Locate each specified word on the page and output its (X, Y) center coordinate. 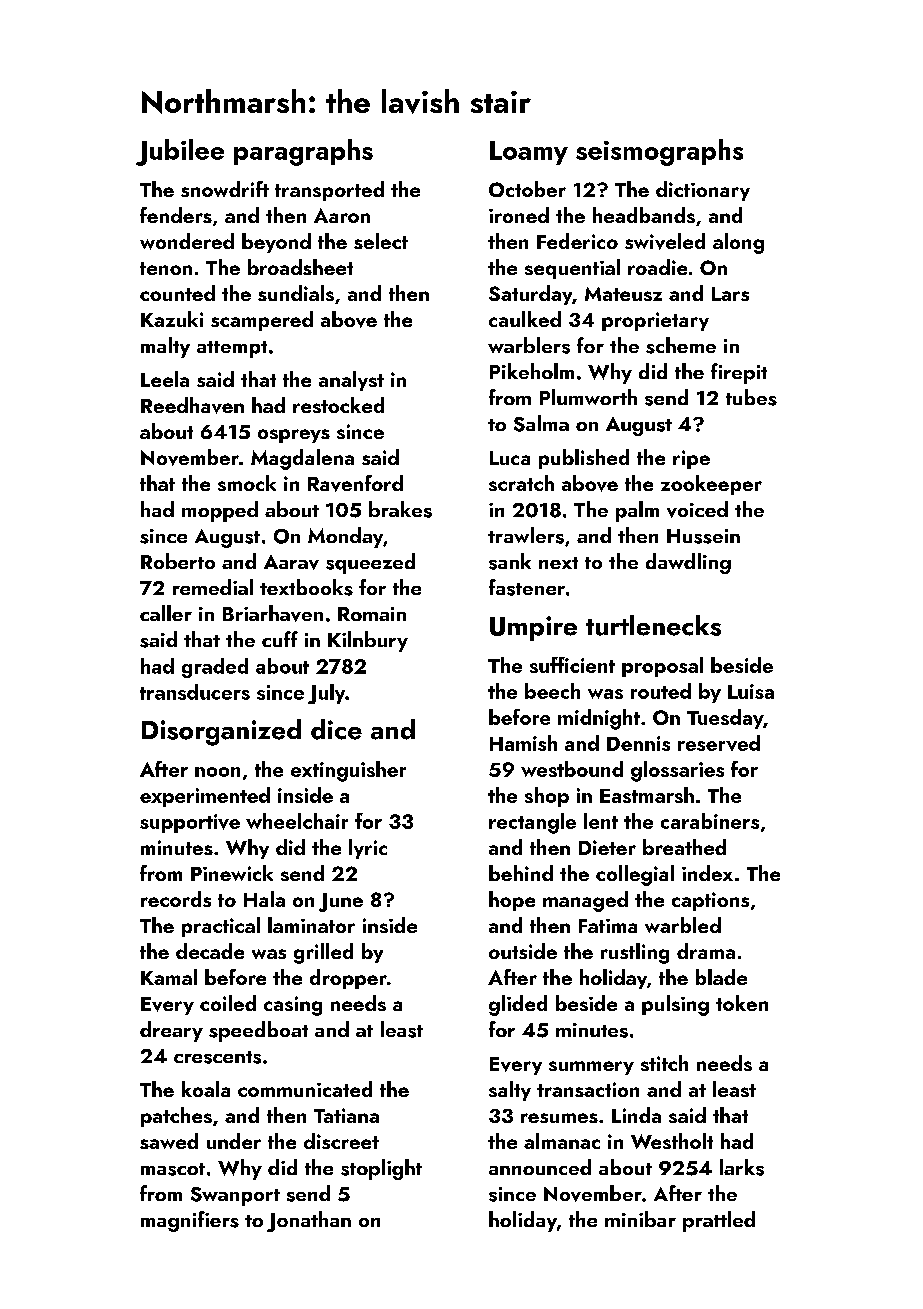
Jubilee (180, 152)
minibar (640, 1219)
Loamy (529, 153)
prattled (719, 1221)
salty (510, 1091)
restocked (338, 405)
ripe (691, 459)
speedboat (258, 1031)
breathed (684, 847)
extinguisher (348, 771)
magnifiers (190, 1221)
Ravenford (355, 483)
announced (540, 1167)
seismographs (659, 152)
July (326, 694)
